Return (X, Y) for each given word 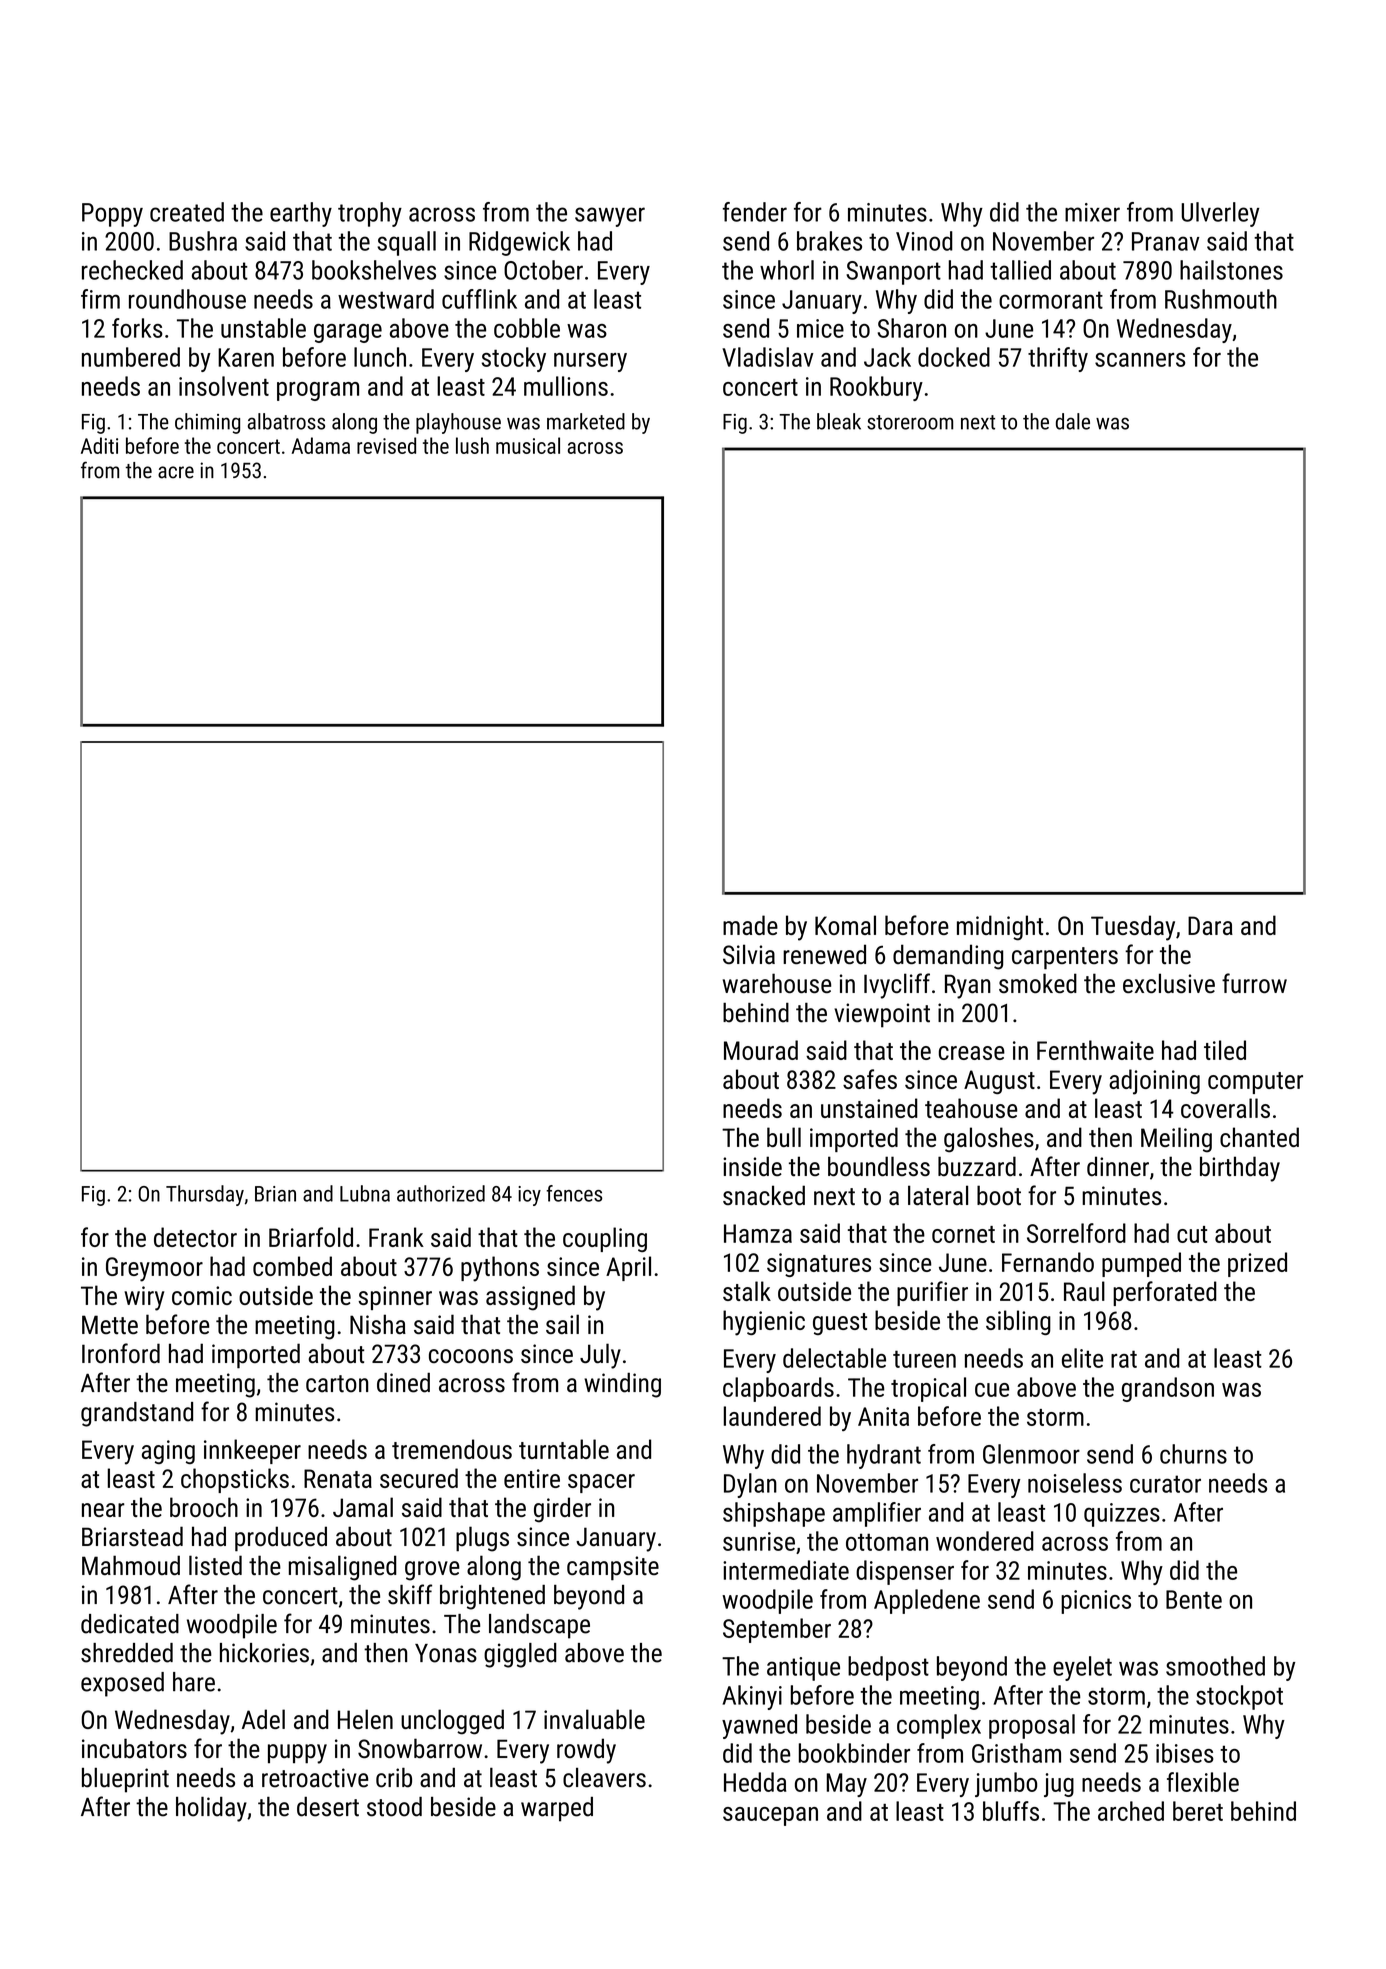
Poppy (112, 215)
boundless (879, 1166)
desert (328, 1807)
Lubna (365, 1193)
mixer (1092, 212)
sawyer (610, 217)
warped (557, 1809)
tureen (924, 1359)
